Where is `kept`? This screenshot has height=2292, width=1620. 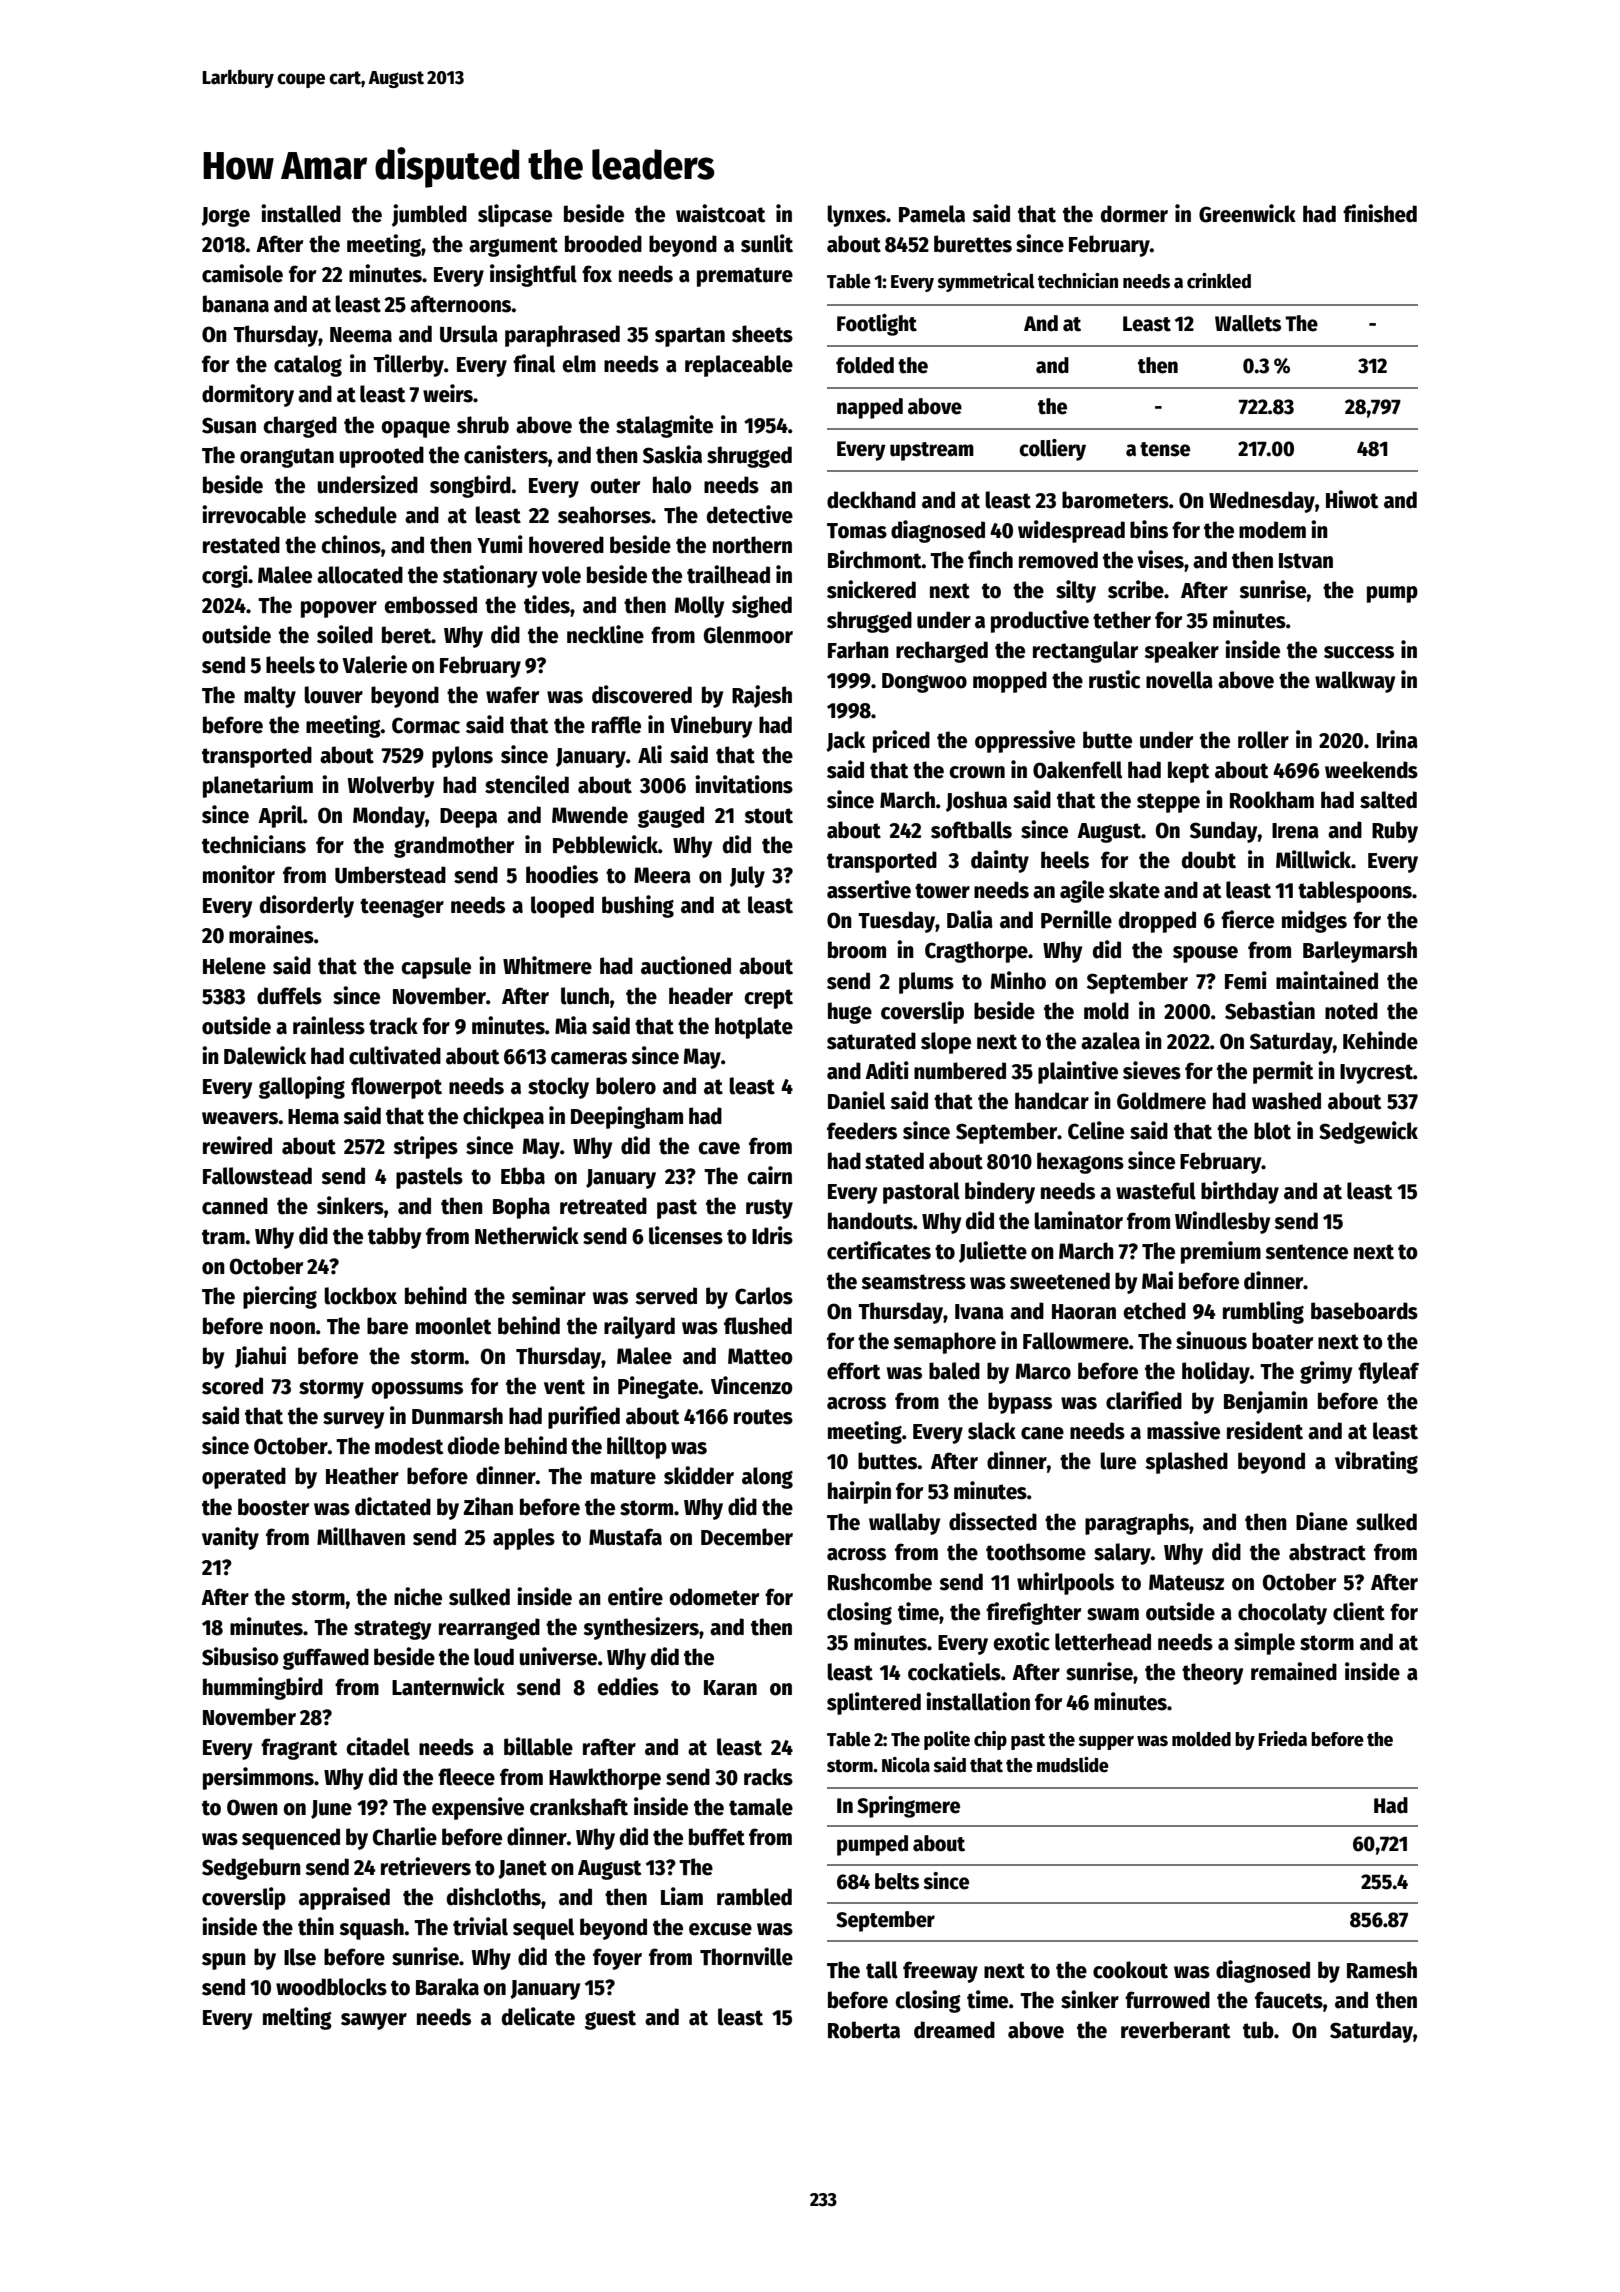 kept is located at coordinates (1188, 772).
